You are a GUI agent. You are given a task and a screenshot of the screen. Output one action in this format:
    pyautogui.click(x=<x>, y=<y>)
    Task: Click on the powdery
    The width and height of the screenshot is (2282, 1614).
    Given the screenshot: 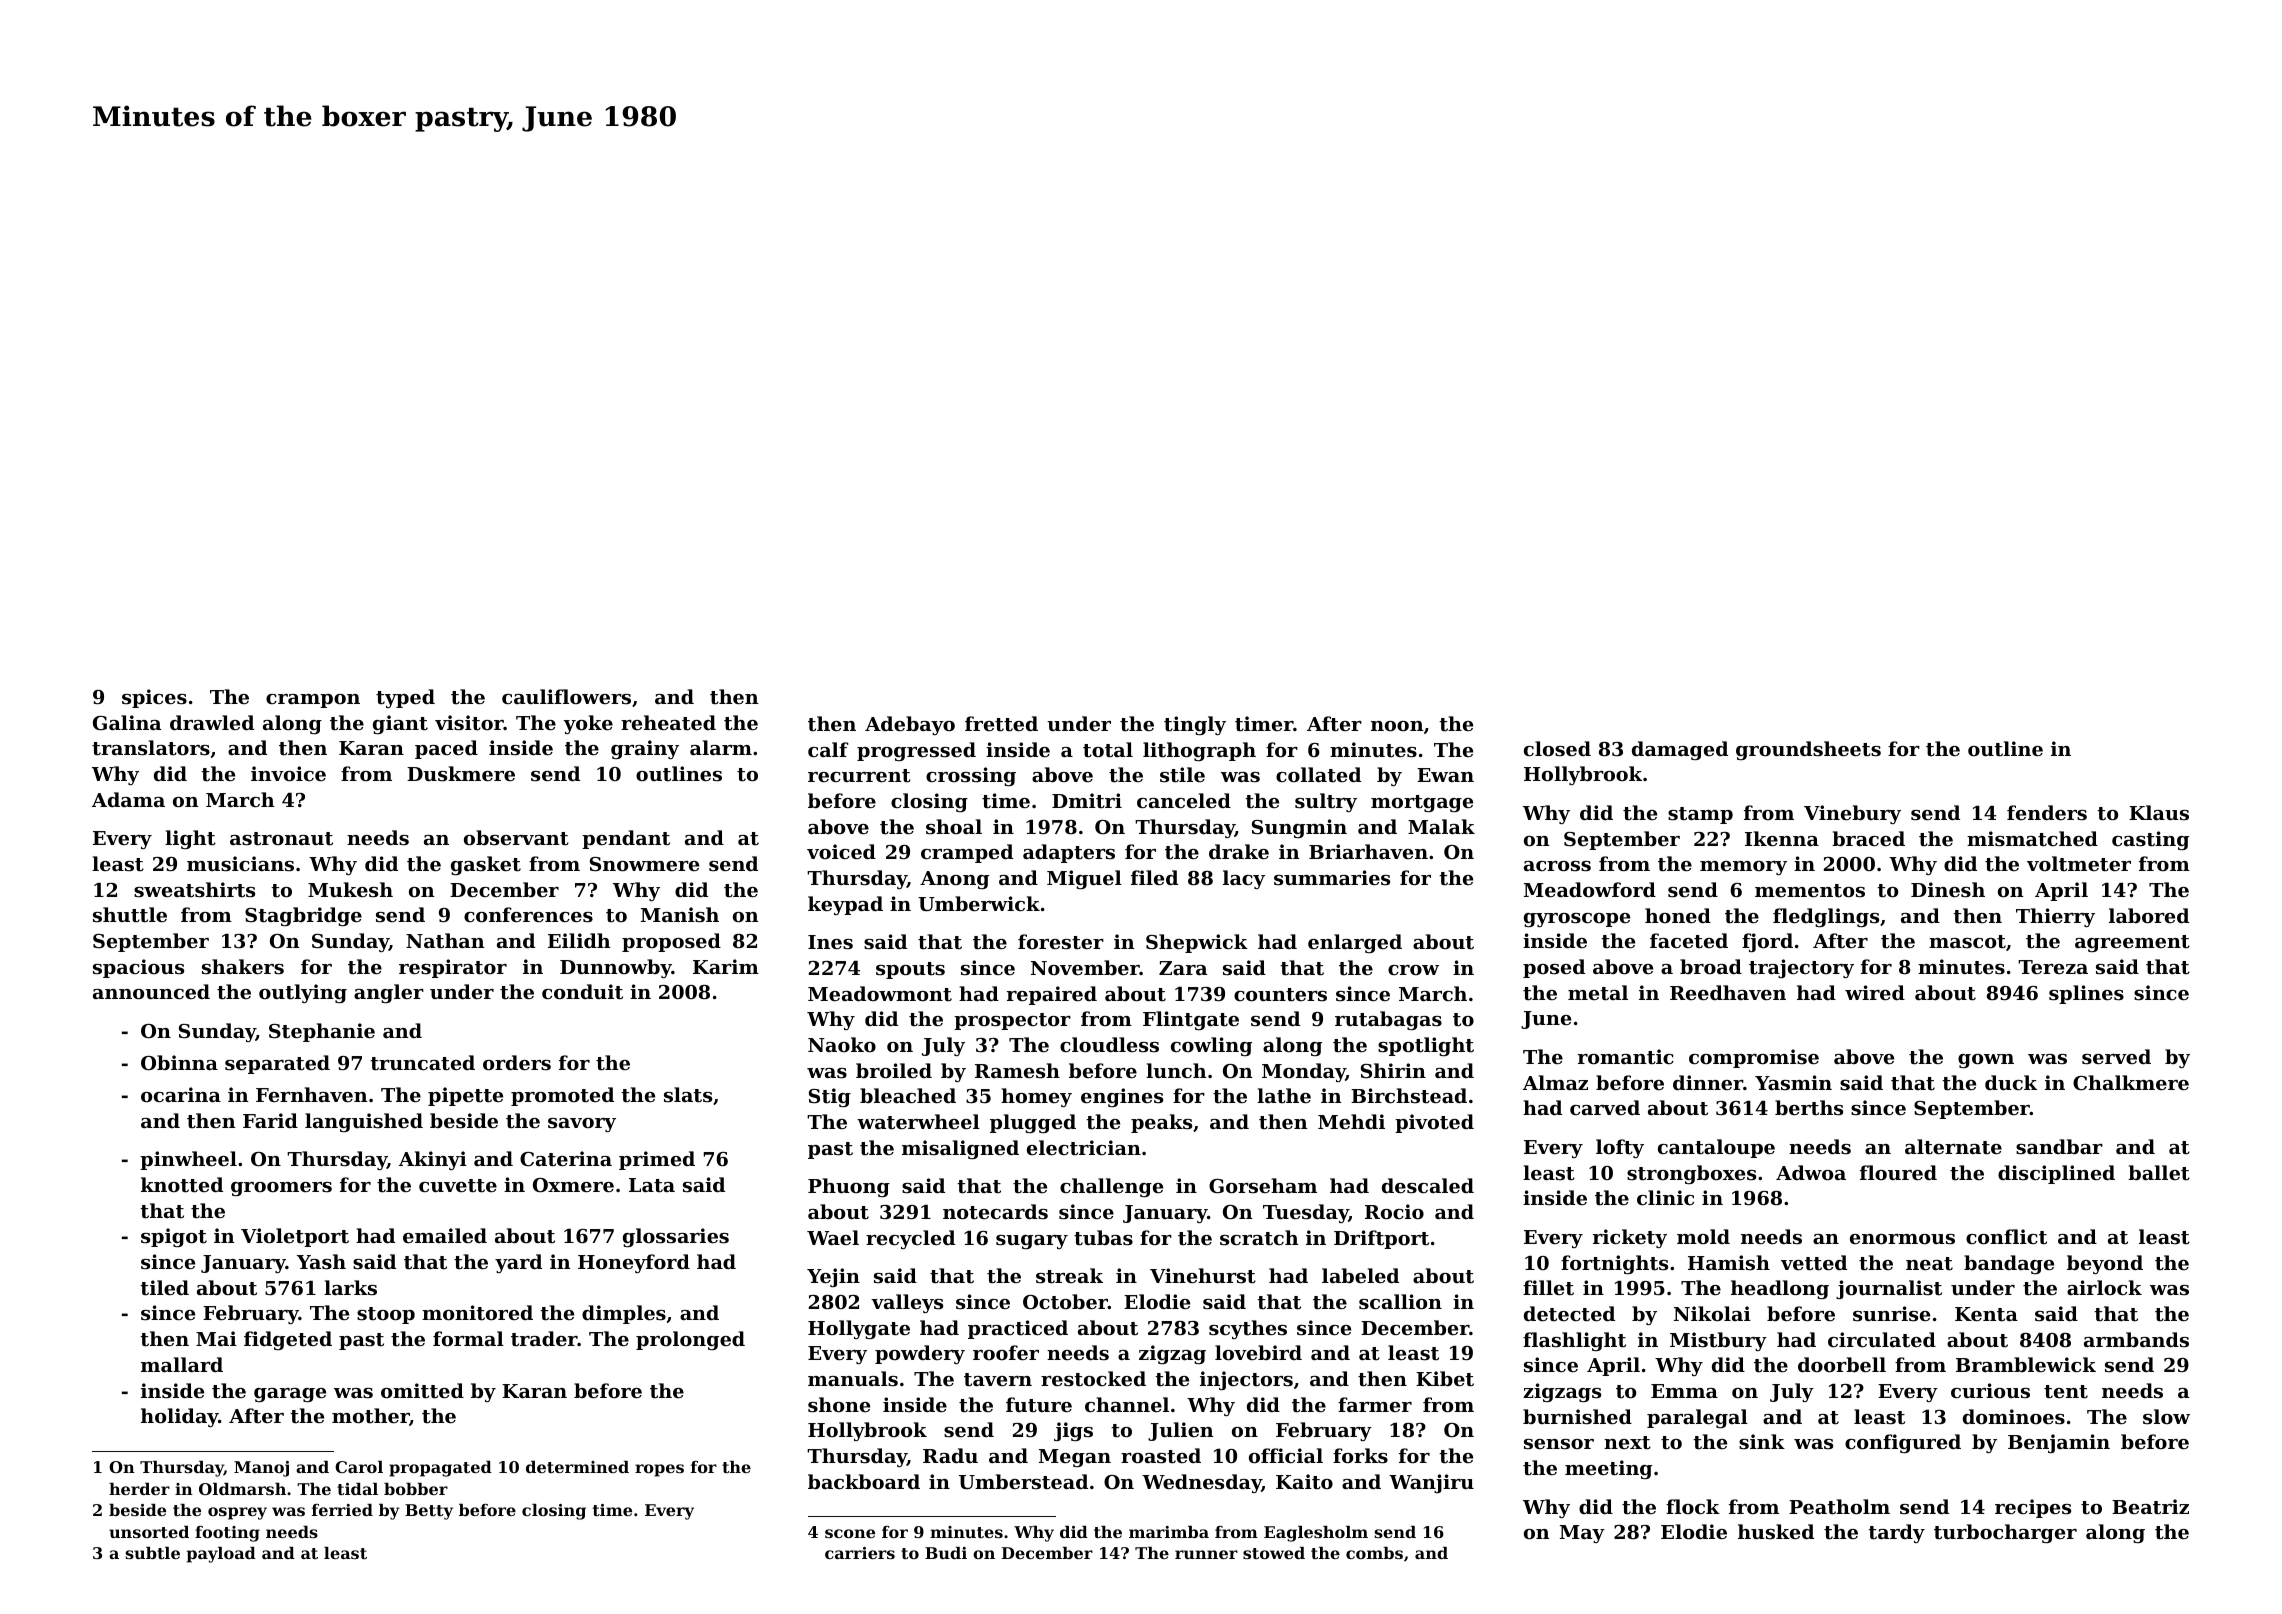 What is the action you would take?
    pyautogui.click(x=920, y=1354)
